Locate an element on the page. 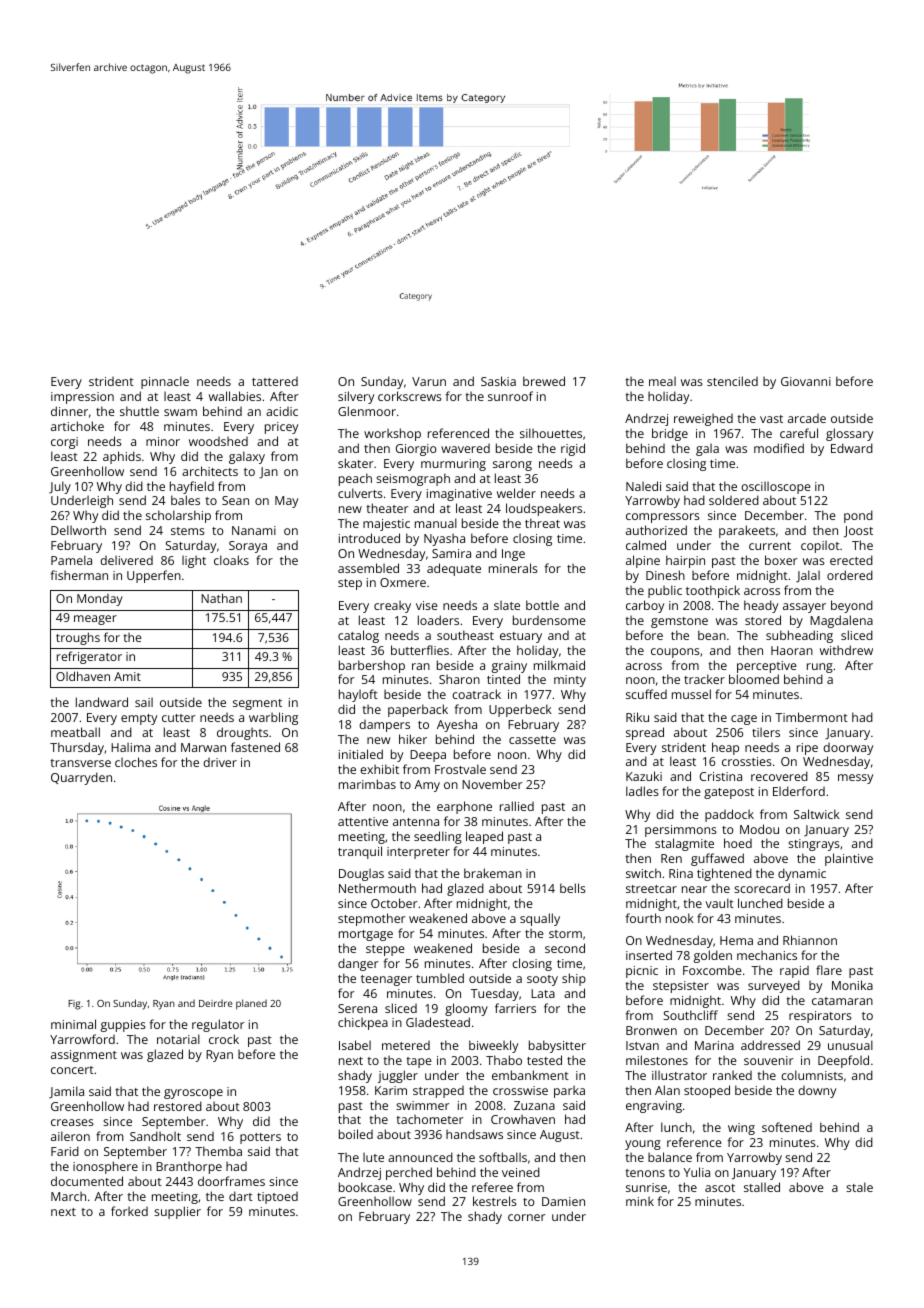 The height and width of the image is (1308, 924). guppies is located at coordinates (123, 1026).
